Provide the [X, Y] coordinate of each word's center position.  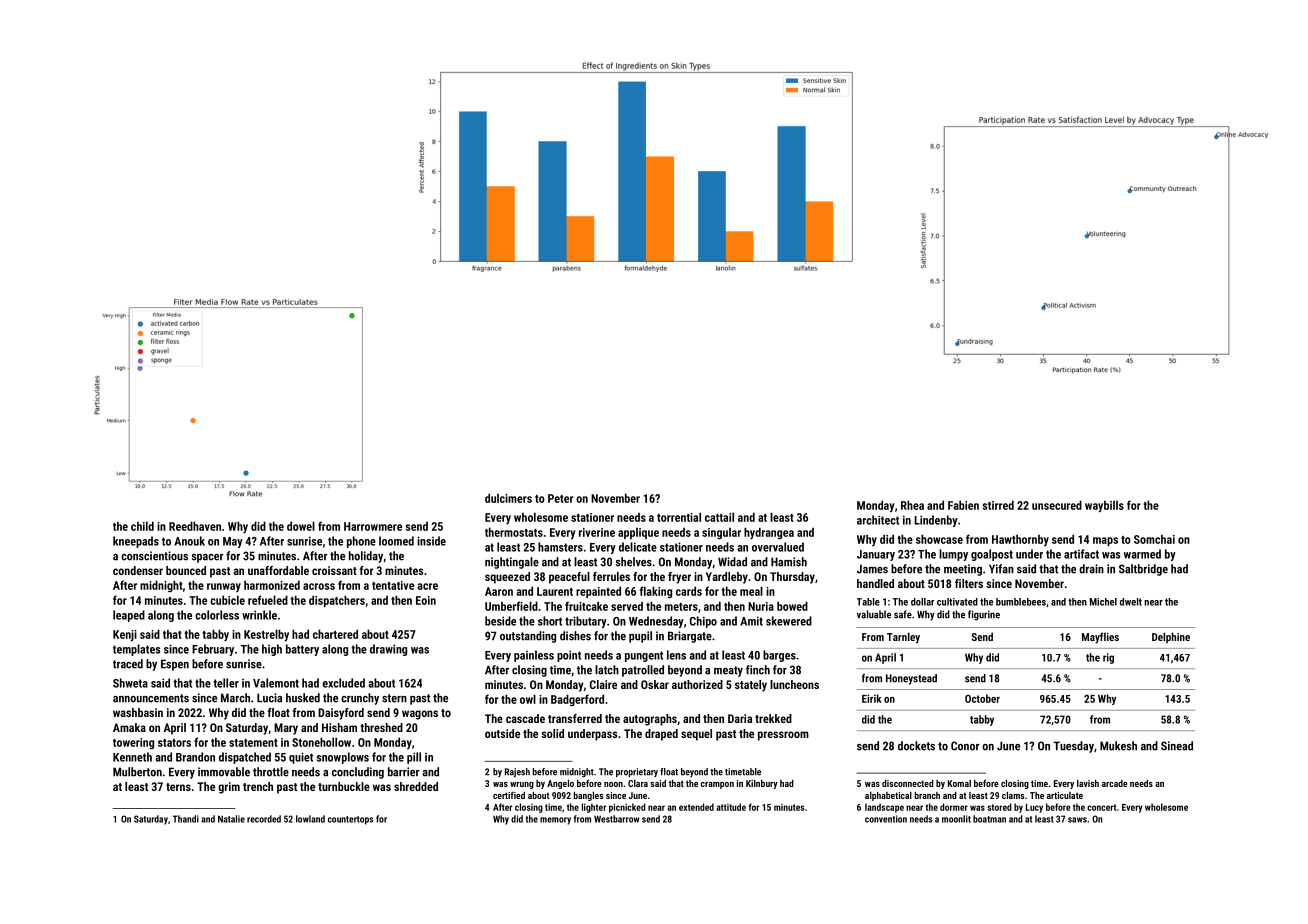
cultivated [957, 602]
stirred [998, 505]
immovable [224, 772]
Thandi [186, 819]
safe [903, 614]
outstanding [528, 637]
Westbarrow [616, 819]
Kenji [125, 636]
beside [500, 621]
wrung [522, 785]
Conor [965, 746]
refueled [268, 600]
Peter [560, 498]
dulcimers [508, 498]
